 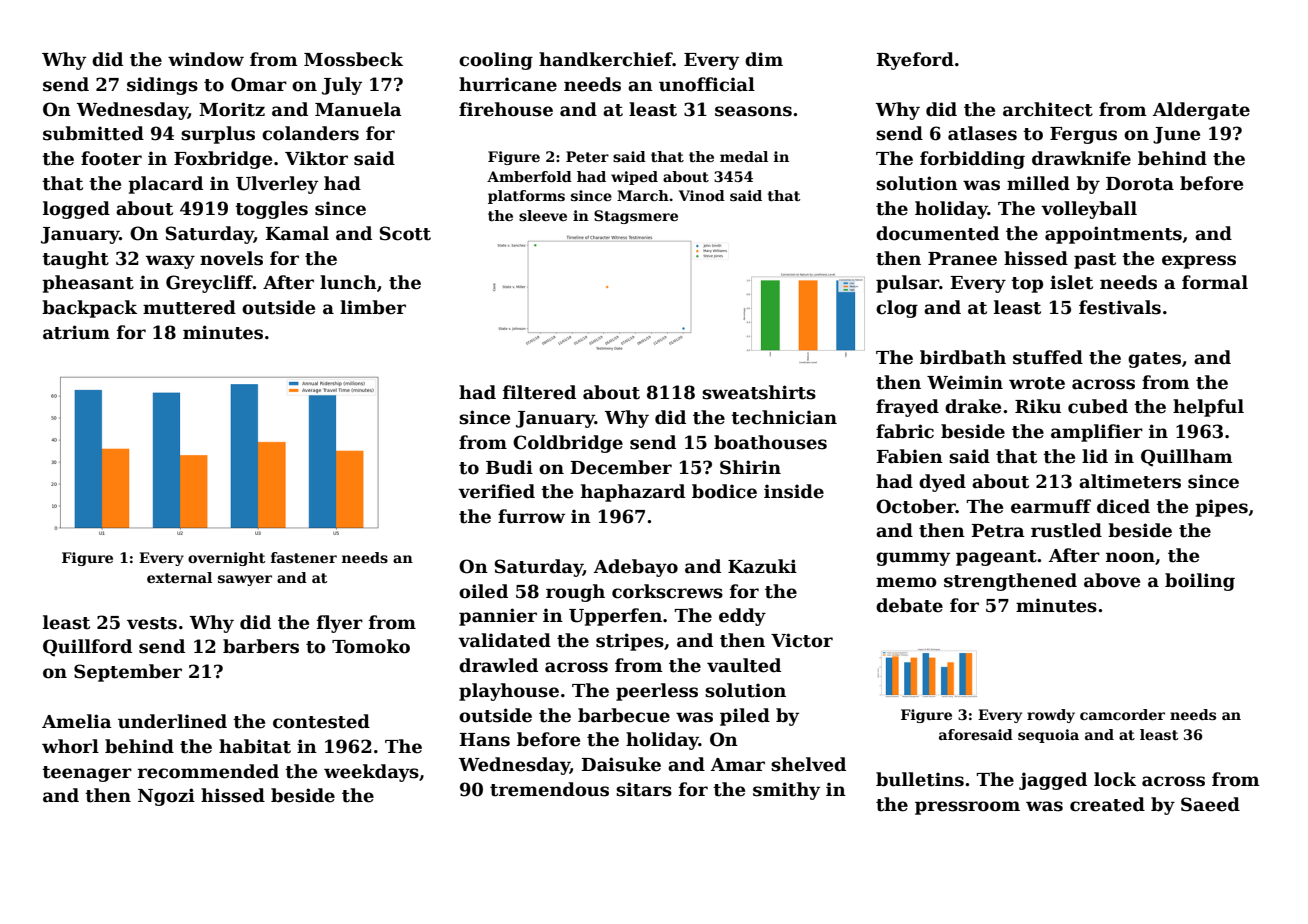 What do you see at coordinates (644, 789) in the page?
I see `sitars` at bounding box center [644, 789].
